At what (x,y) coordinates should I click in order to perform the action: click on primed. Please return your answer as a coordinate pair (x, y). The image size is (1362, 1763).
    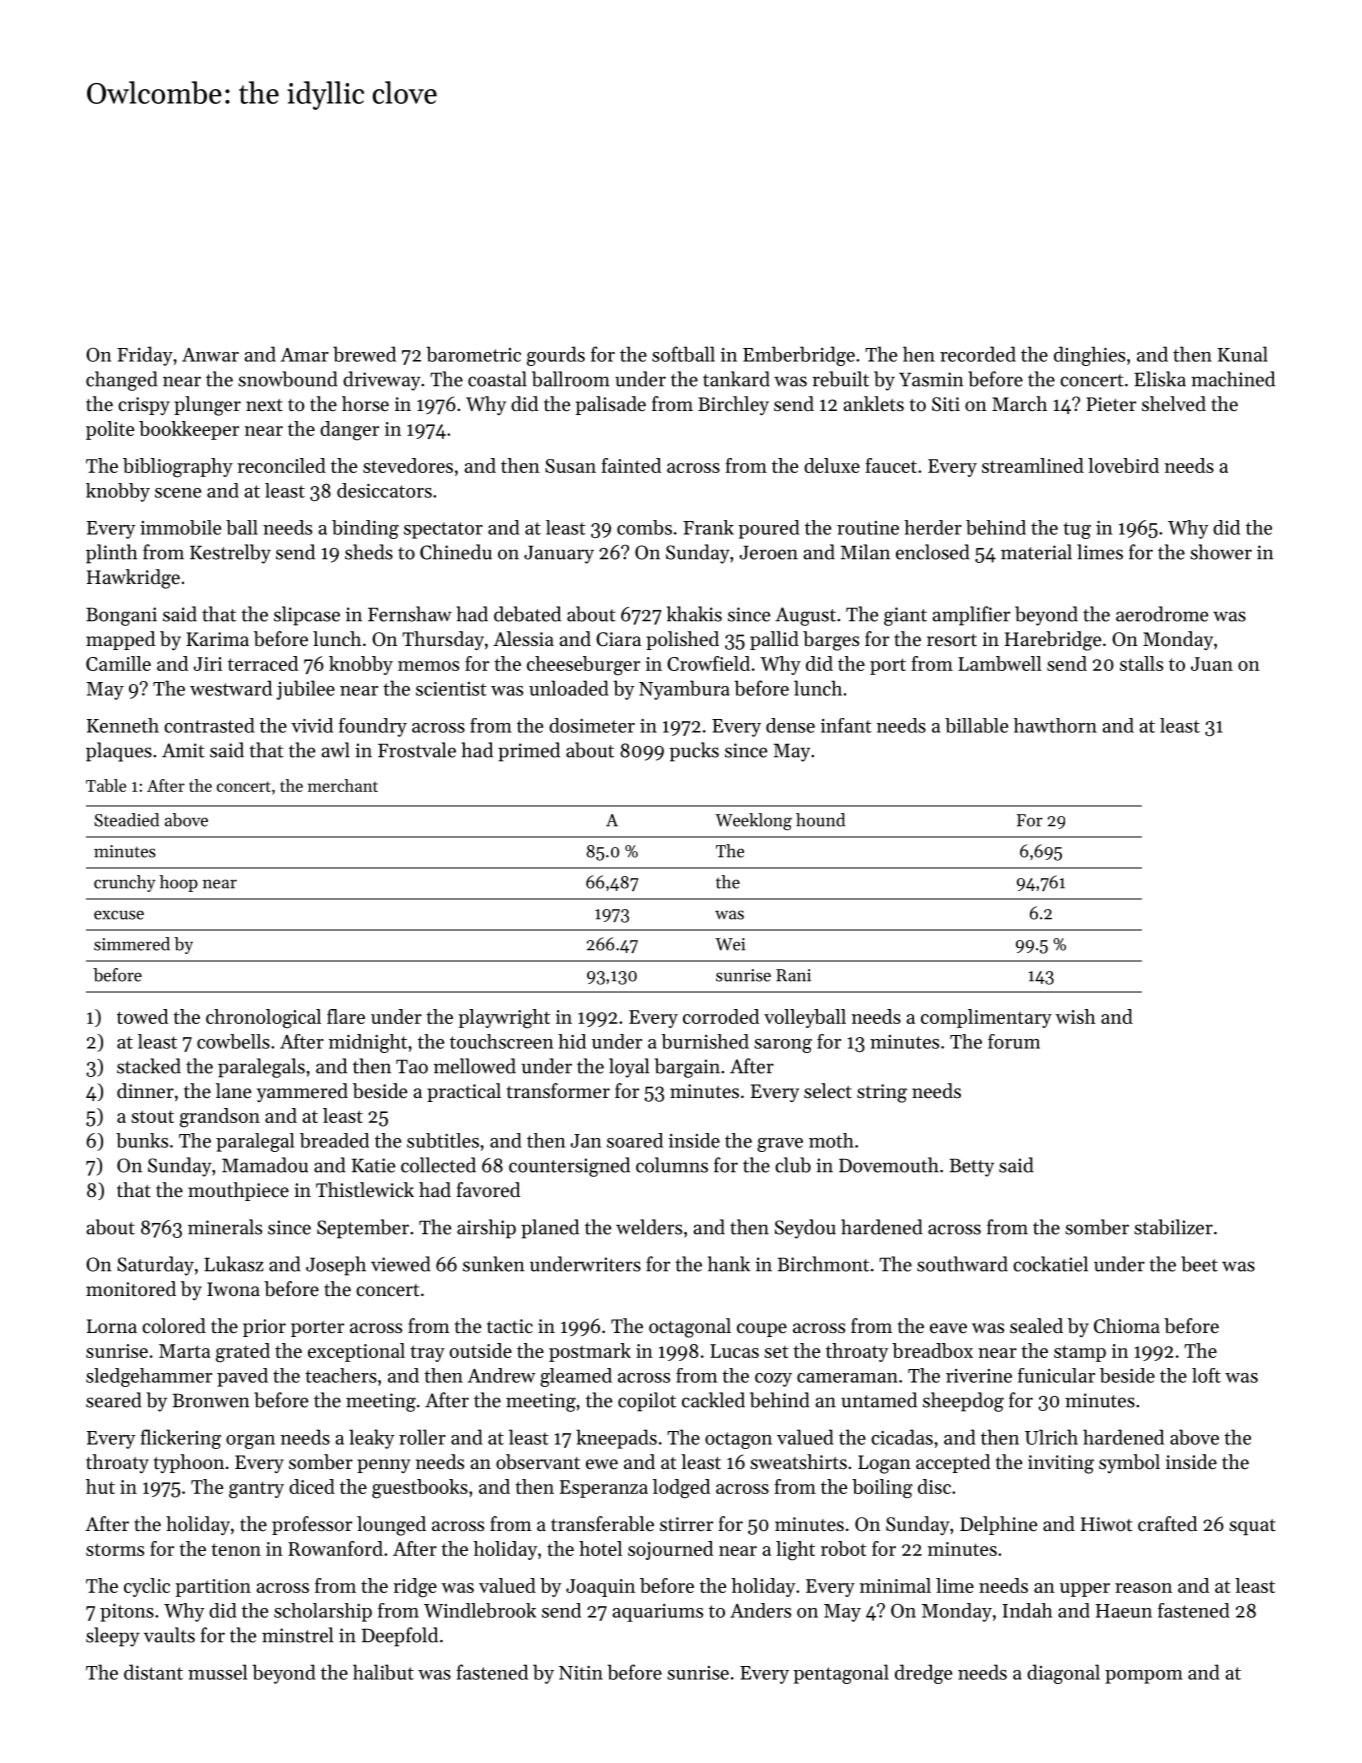
    Looking at the image, I should click on (529, 752).
